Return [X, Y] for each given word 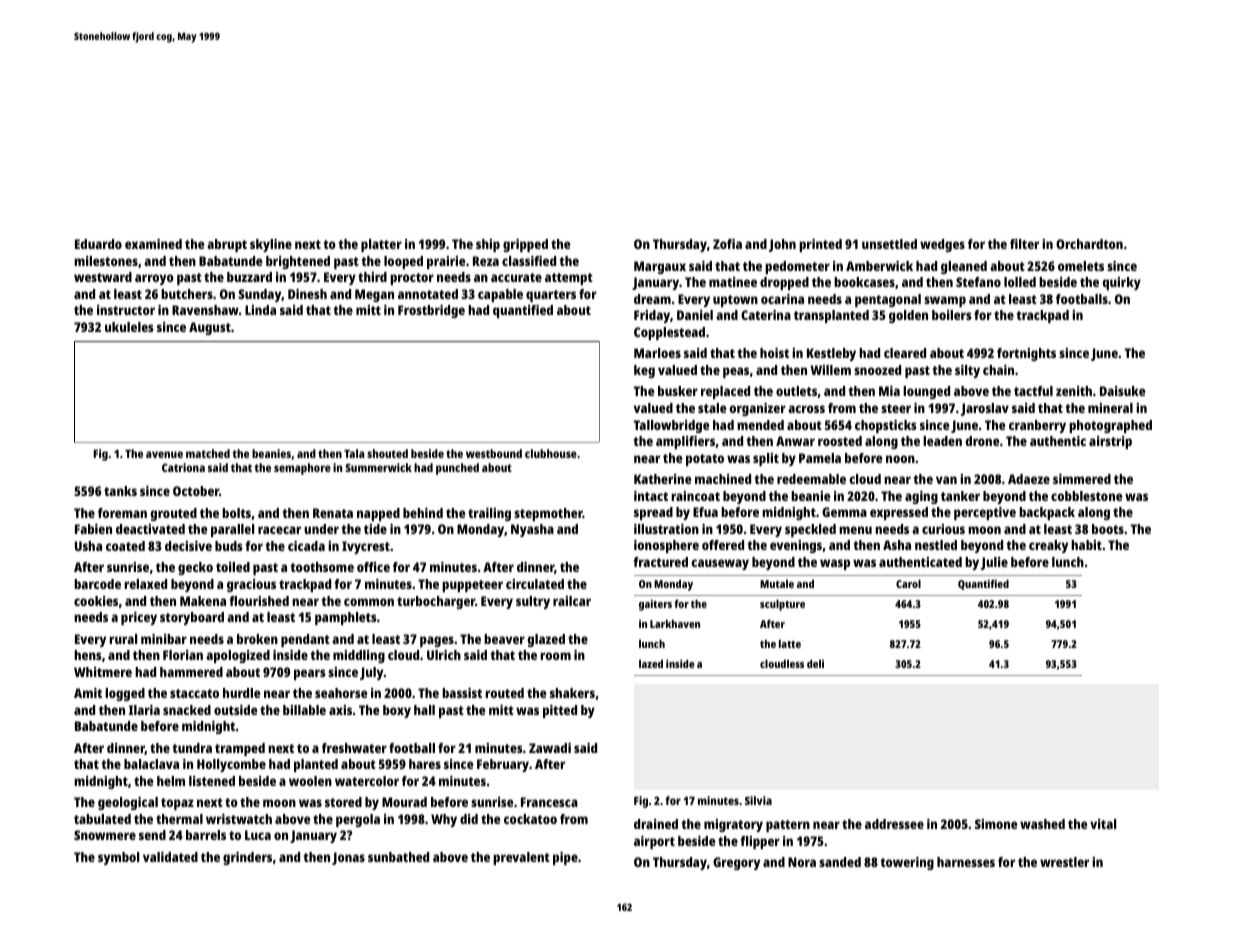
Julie [994, 563]
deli [815, 664]
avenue [164, 454]
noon [900, 459]
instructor [126, 310]
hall [424, 710]
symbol [118, 858]
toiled [233, 567]
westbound [494, 453]
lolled [1020, 282]
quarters [551, 296]
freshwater [354, 748]
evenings [796, 546]
